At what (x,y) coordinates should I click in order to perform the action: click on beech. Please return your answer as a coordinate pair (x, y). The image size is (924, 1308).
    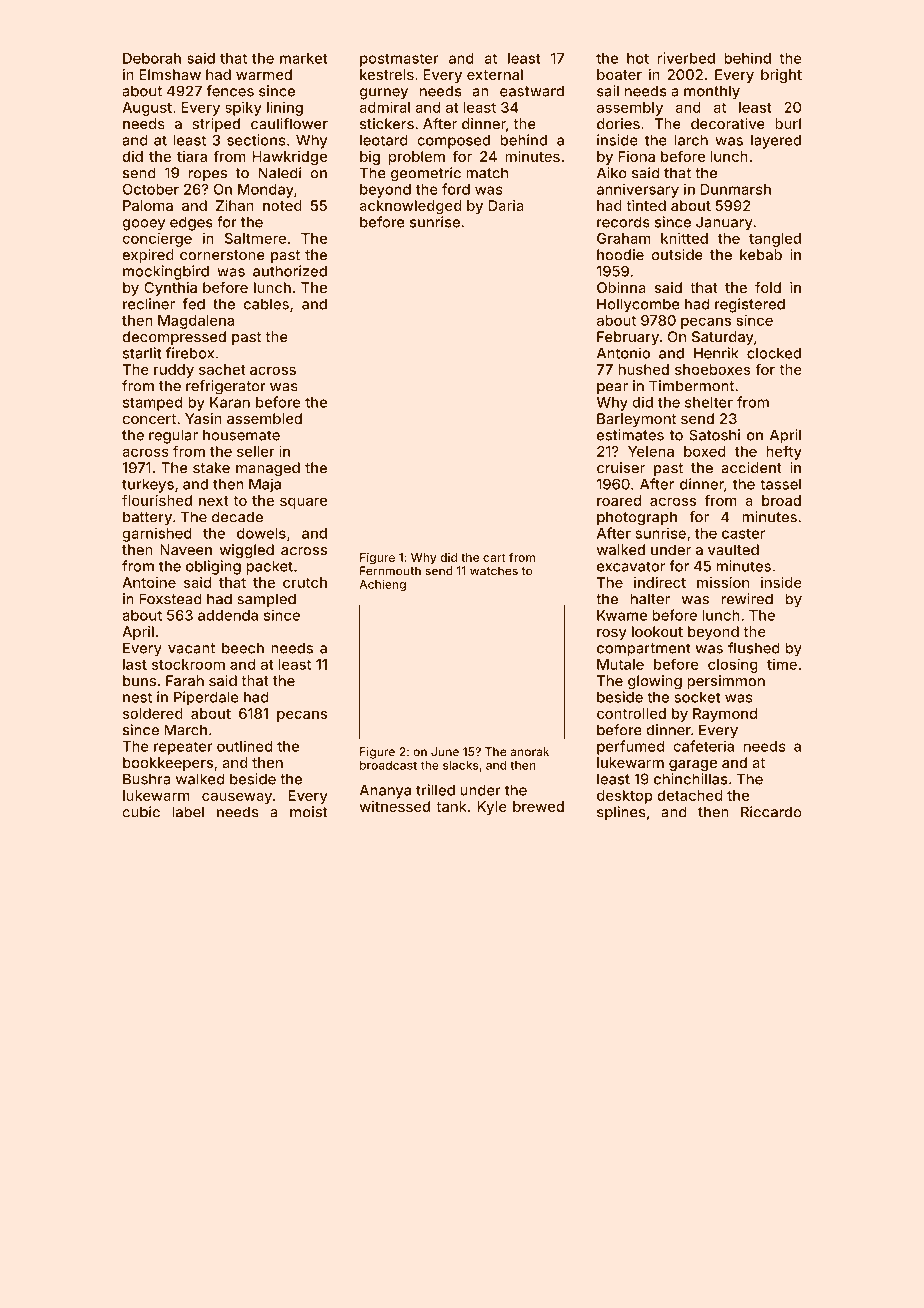
    Looking at the image, I should click on (243, 648).
